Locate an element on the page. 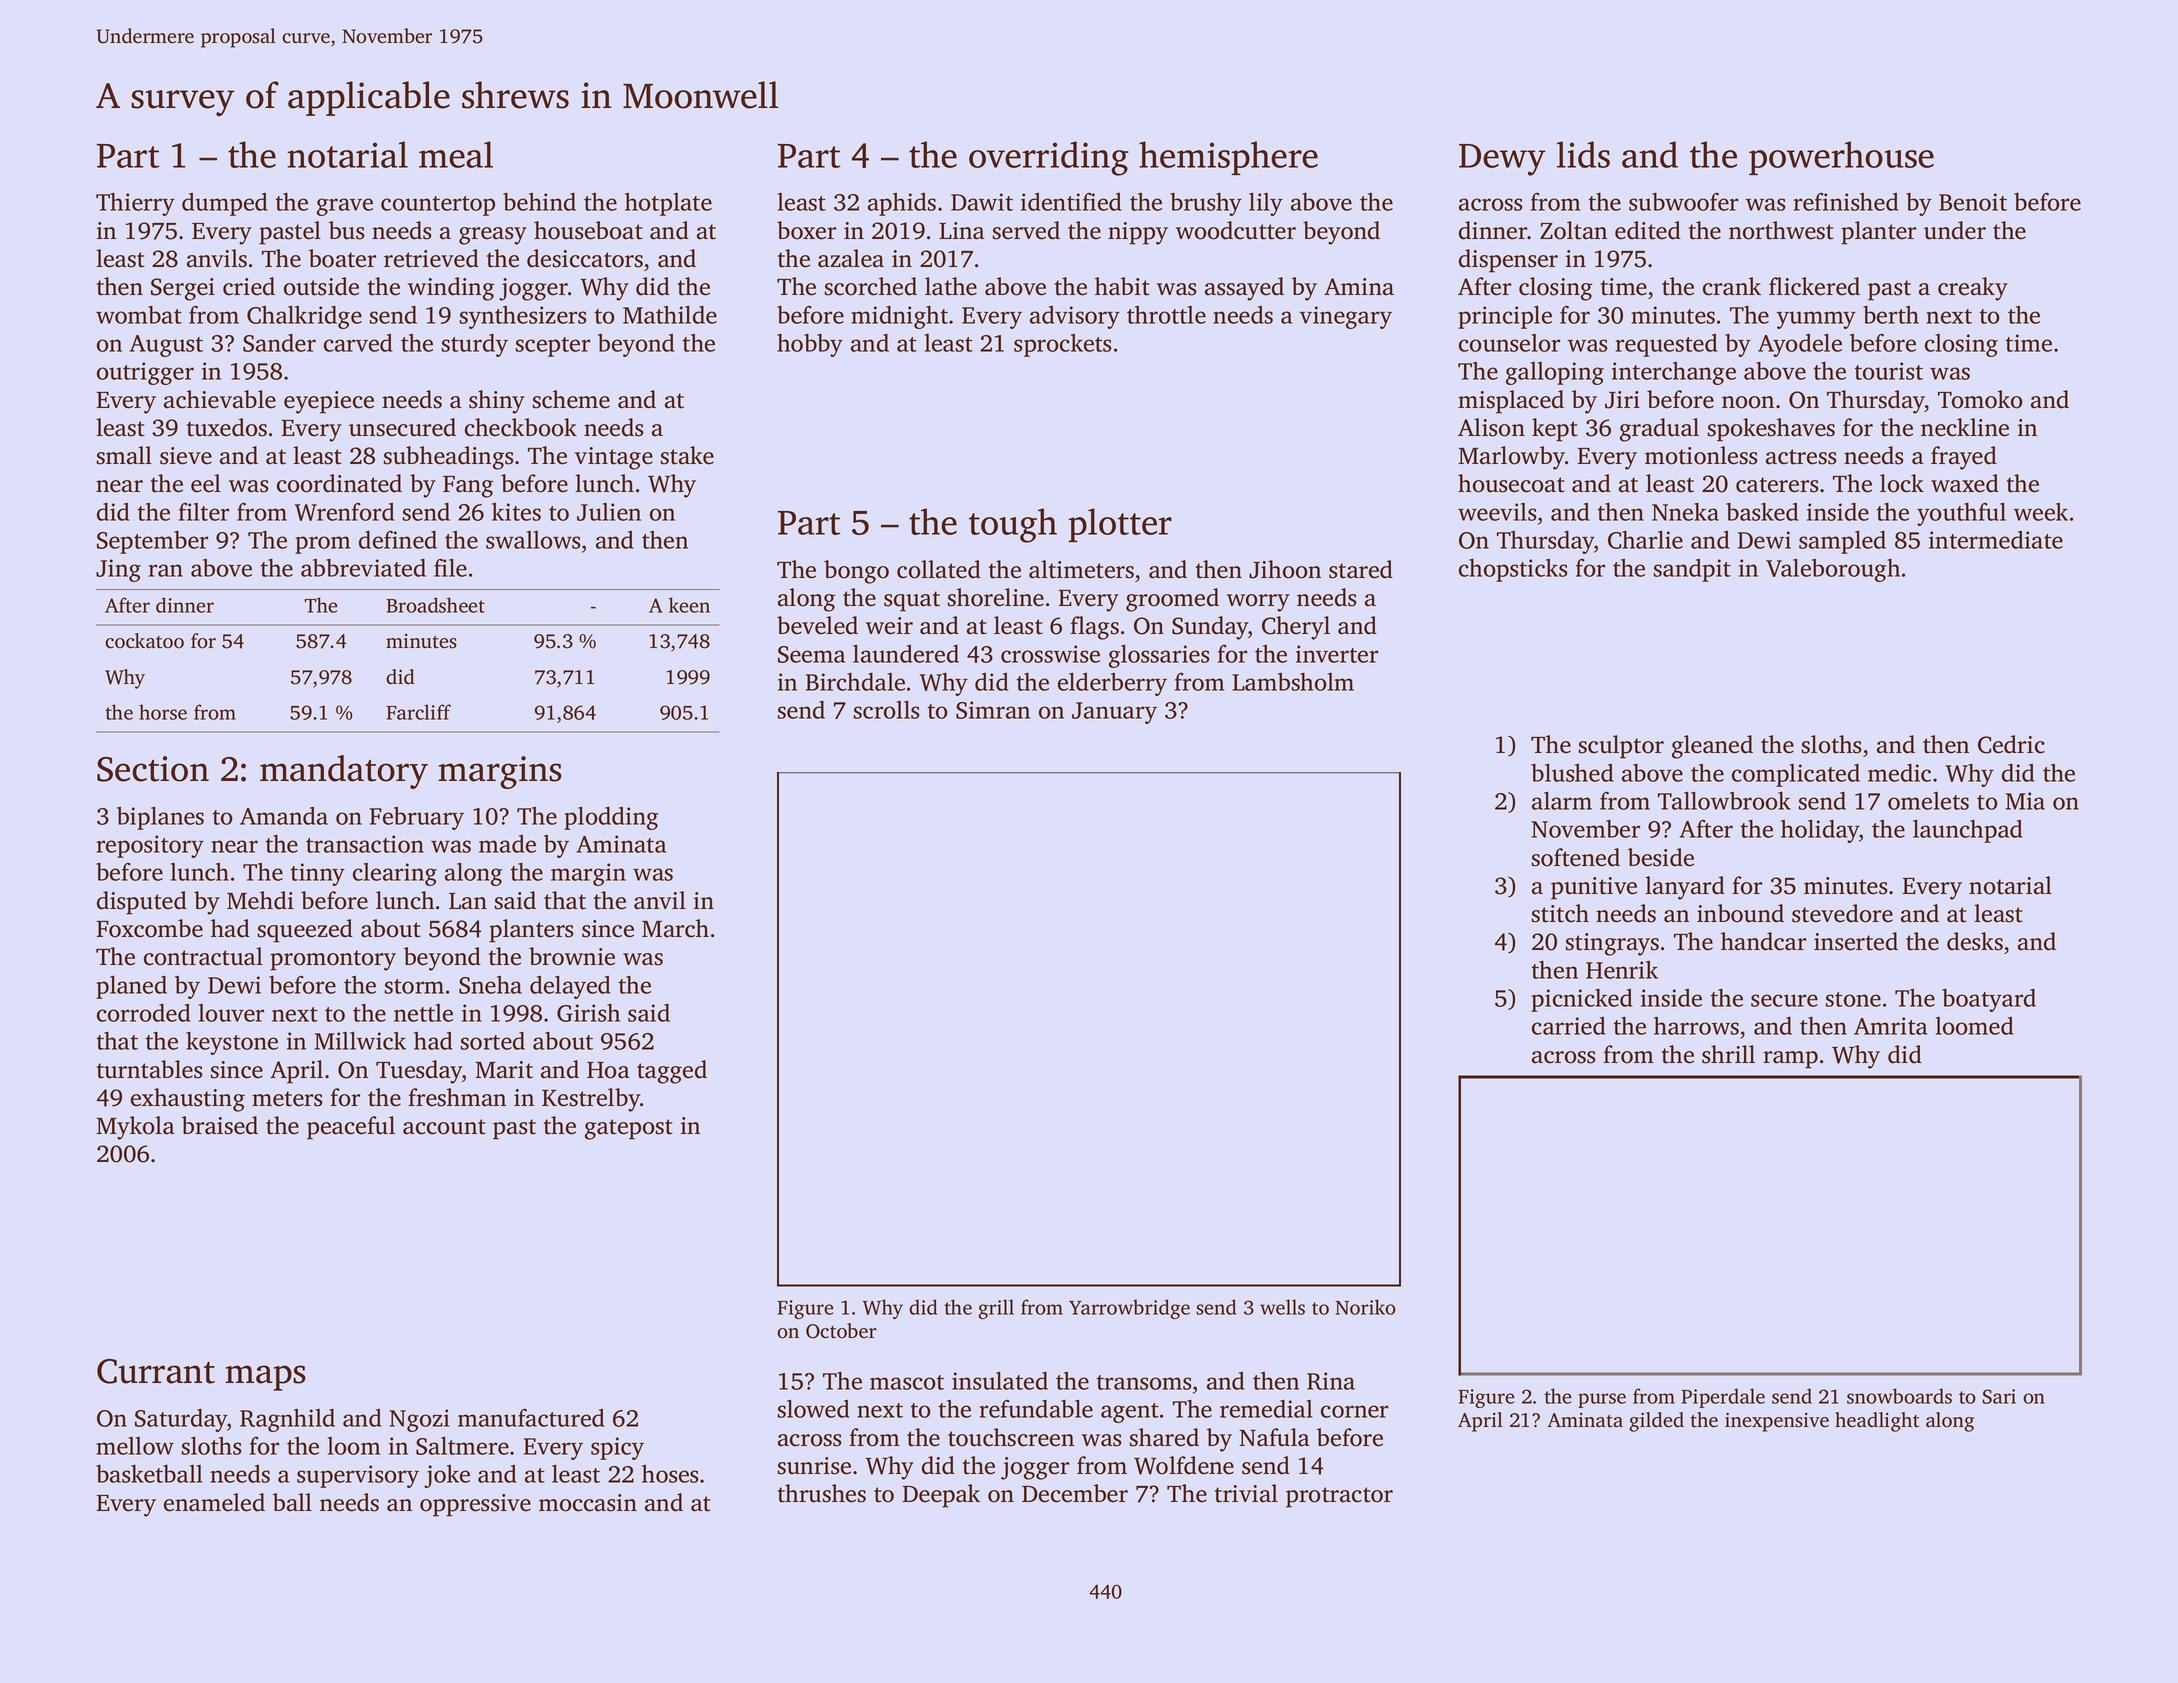  ramp is located at coordinates (1790, 1060).
